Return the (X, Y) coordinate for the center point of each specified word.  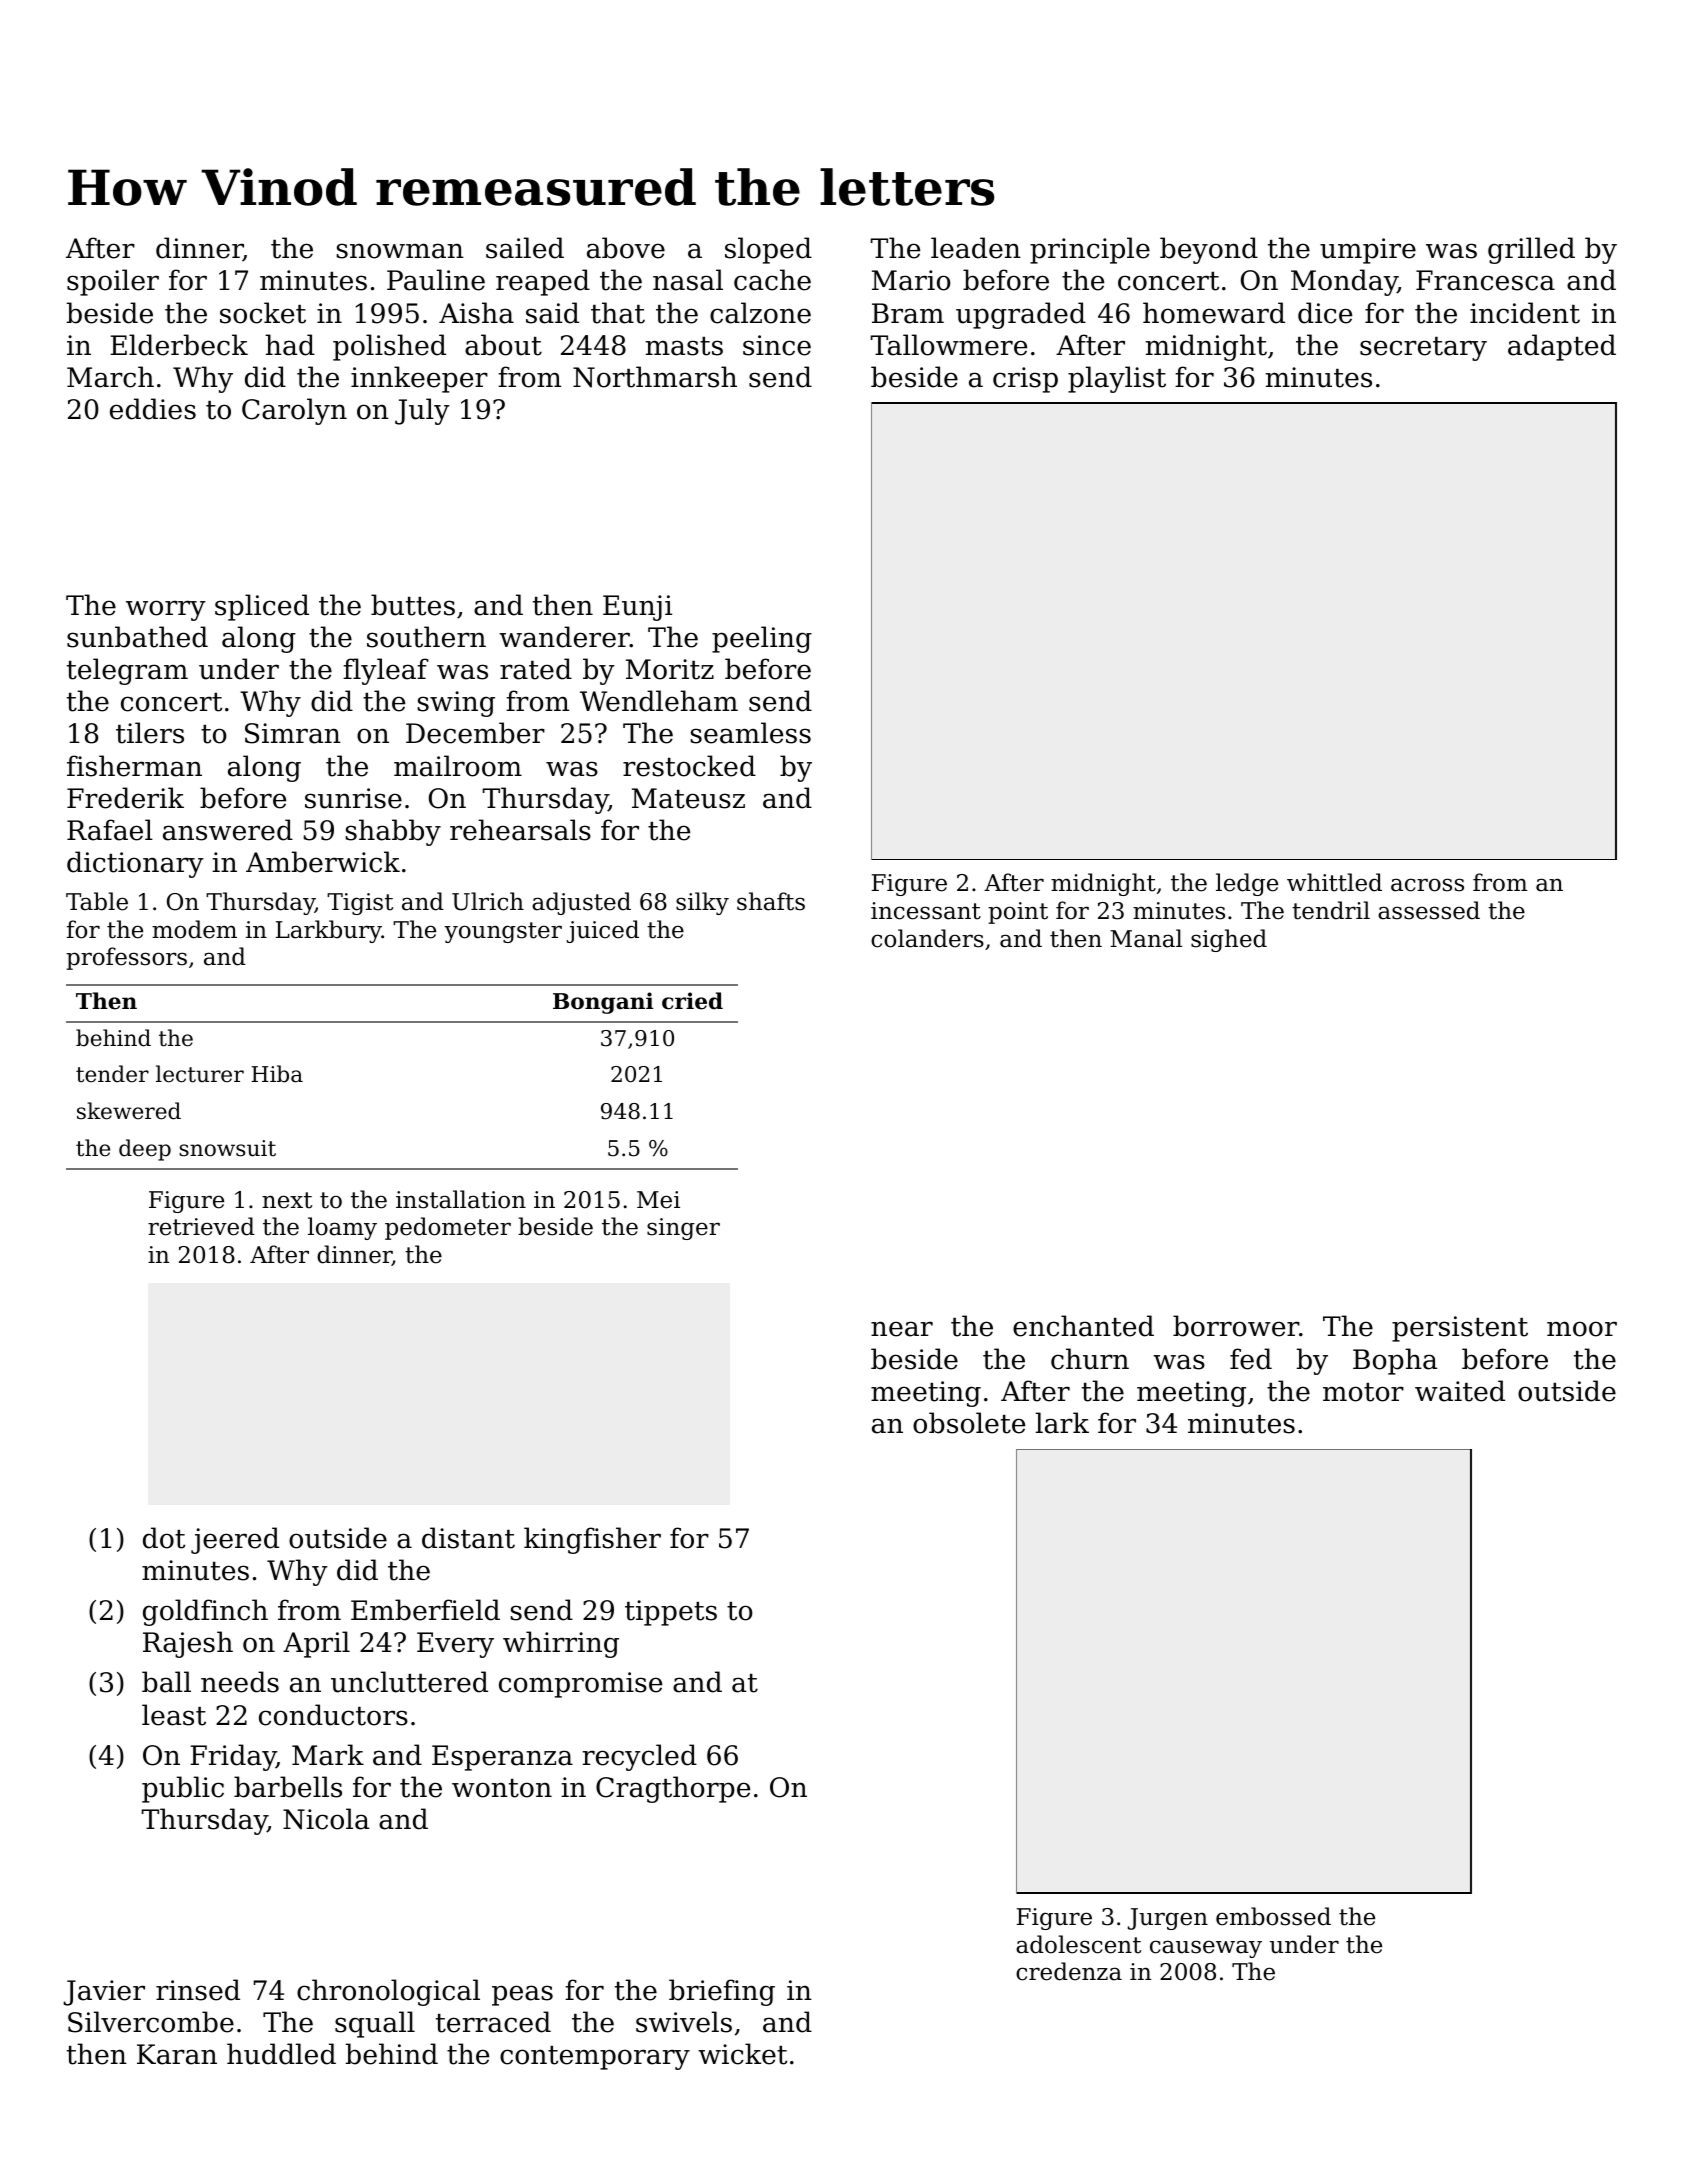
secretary (1423, 349)
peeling (762, 639)
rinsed (198, 1990)
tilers (150, 733)
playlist (1117, 379)
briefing (722, 1992)
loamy (342, 1228)
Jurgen (1168, 1919)
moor (1582, 1329)
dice (1325, 313)
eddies (153, 409)
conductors (333, 1715)
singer (683, 1229)
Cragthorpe (673, 1789)
